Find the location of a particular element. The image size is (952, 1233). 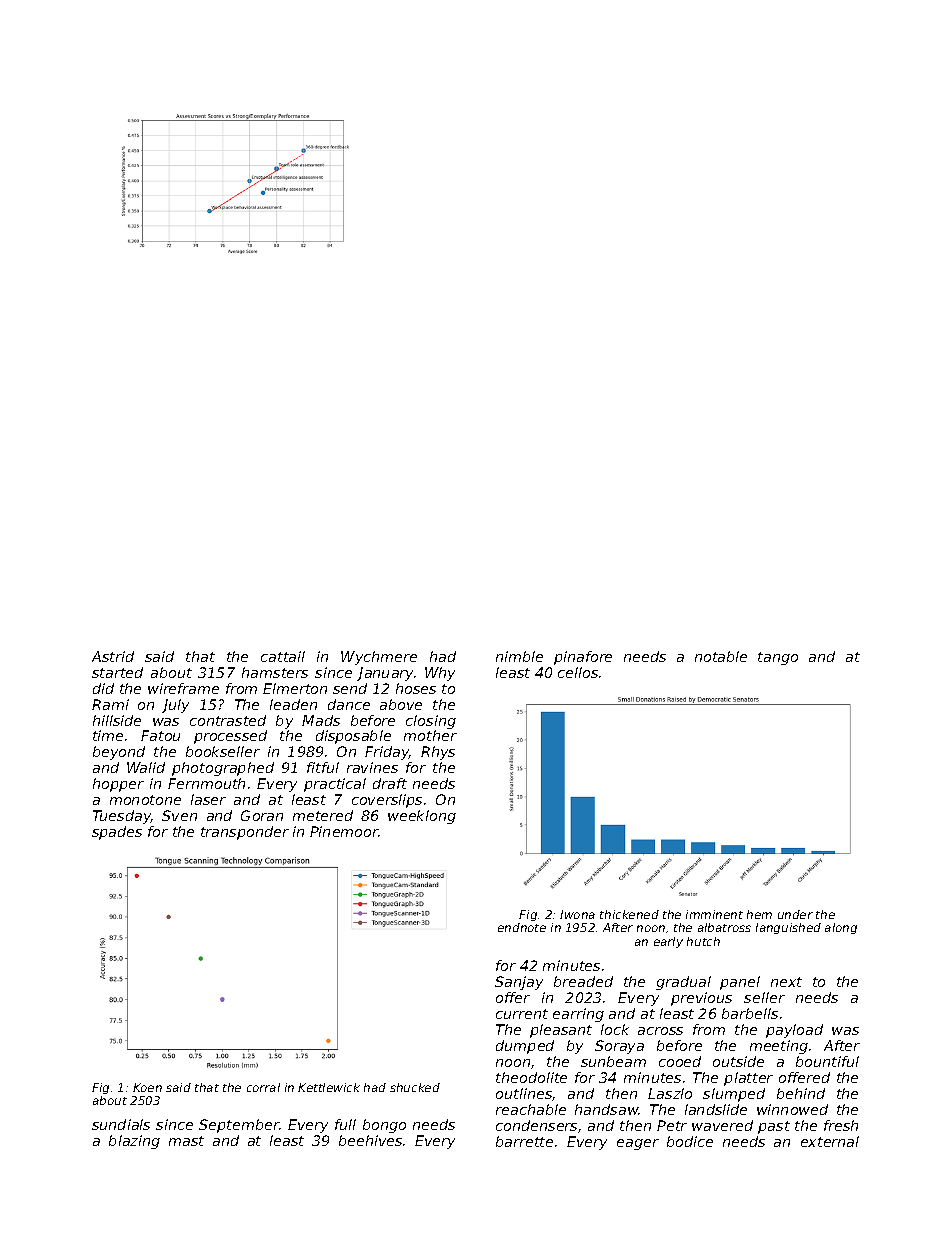

Rami is located at coordinates (110, 704).
